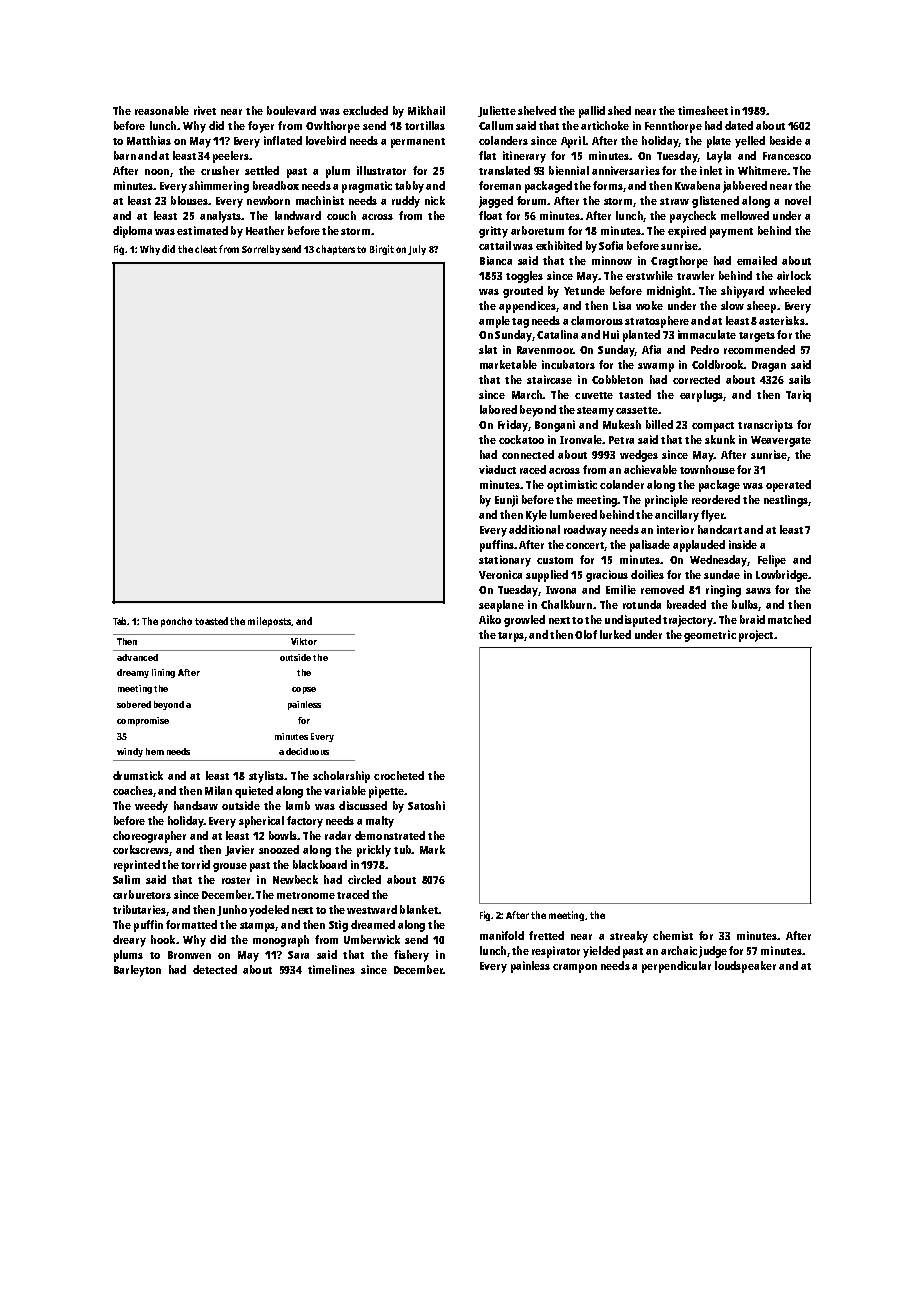 The height and width of the document is (1308, 924). What do you see at coordinates (647, 574) in the document?
I see `doilies` at bounding box center [647, 574].
